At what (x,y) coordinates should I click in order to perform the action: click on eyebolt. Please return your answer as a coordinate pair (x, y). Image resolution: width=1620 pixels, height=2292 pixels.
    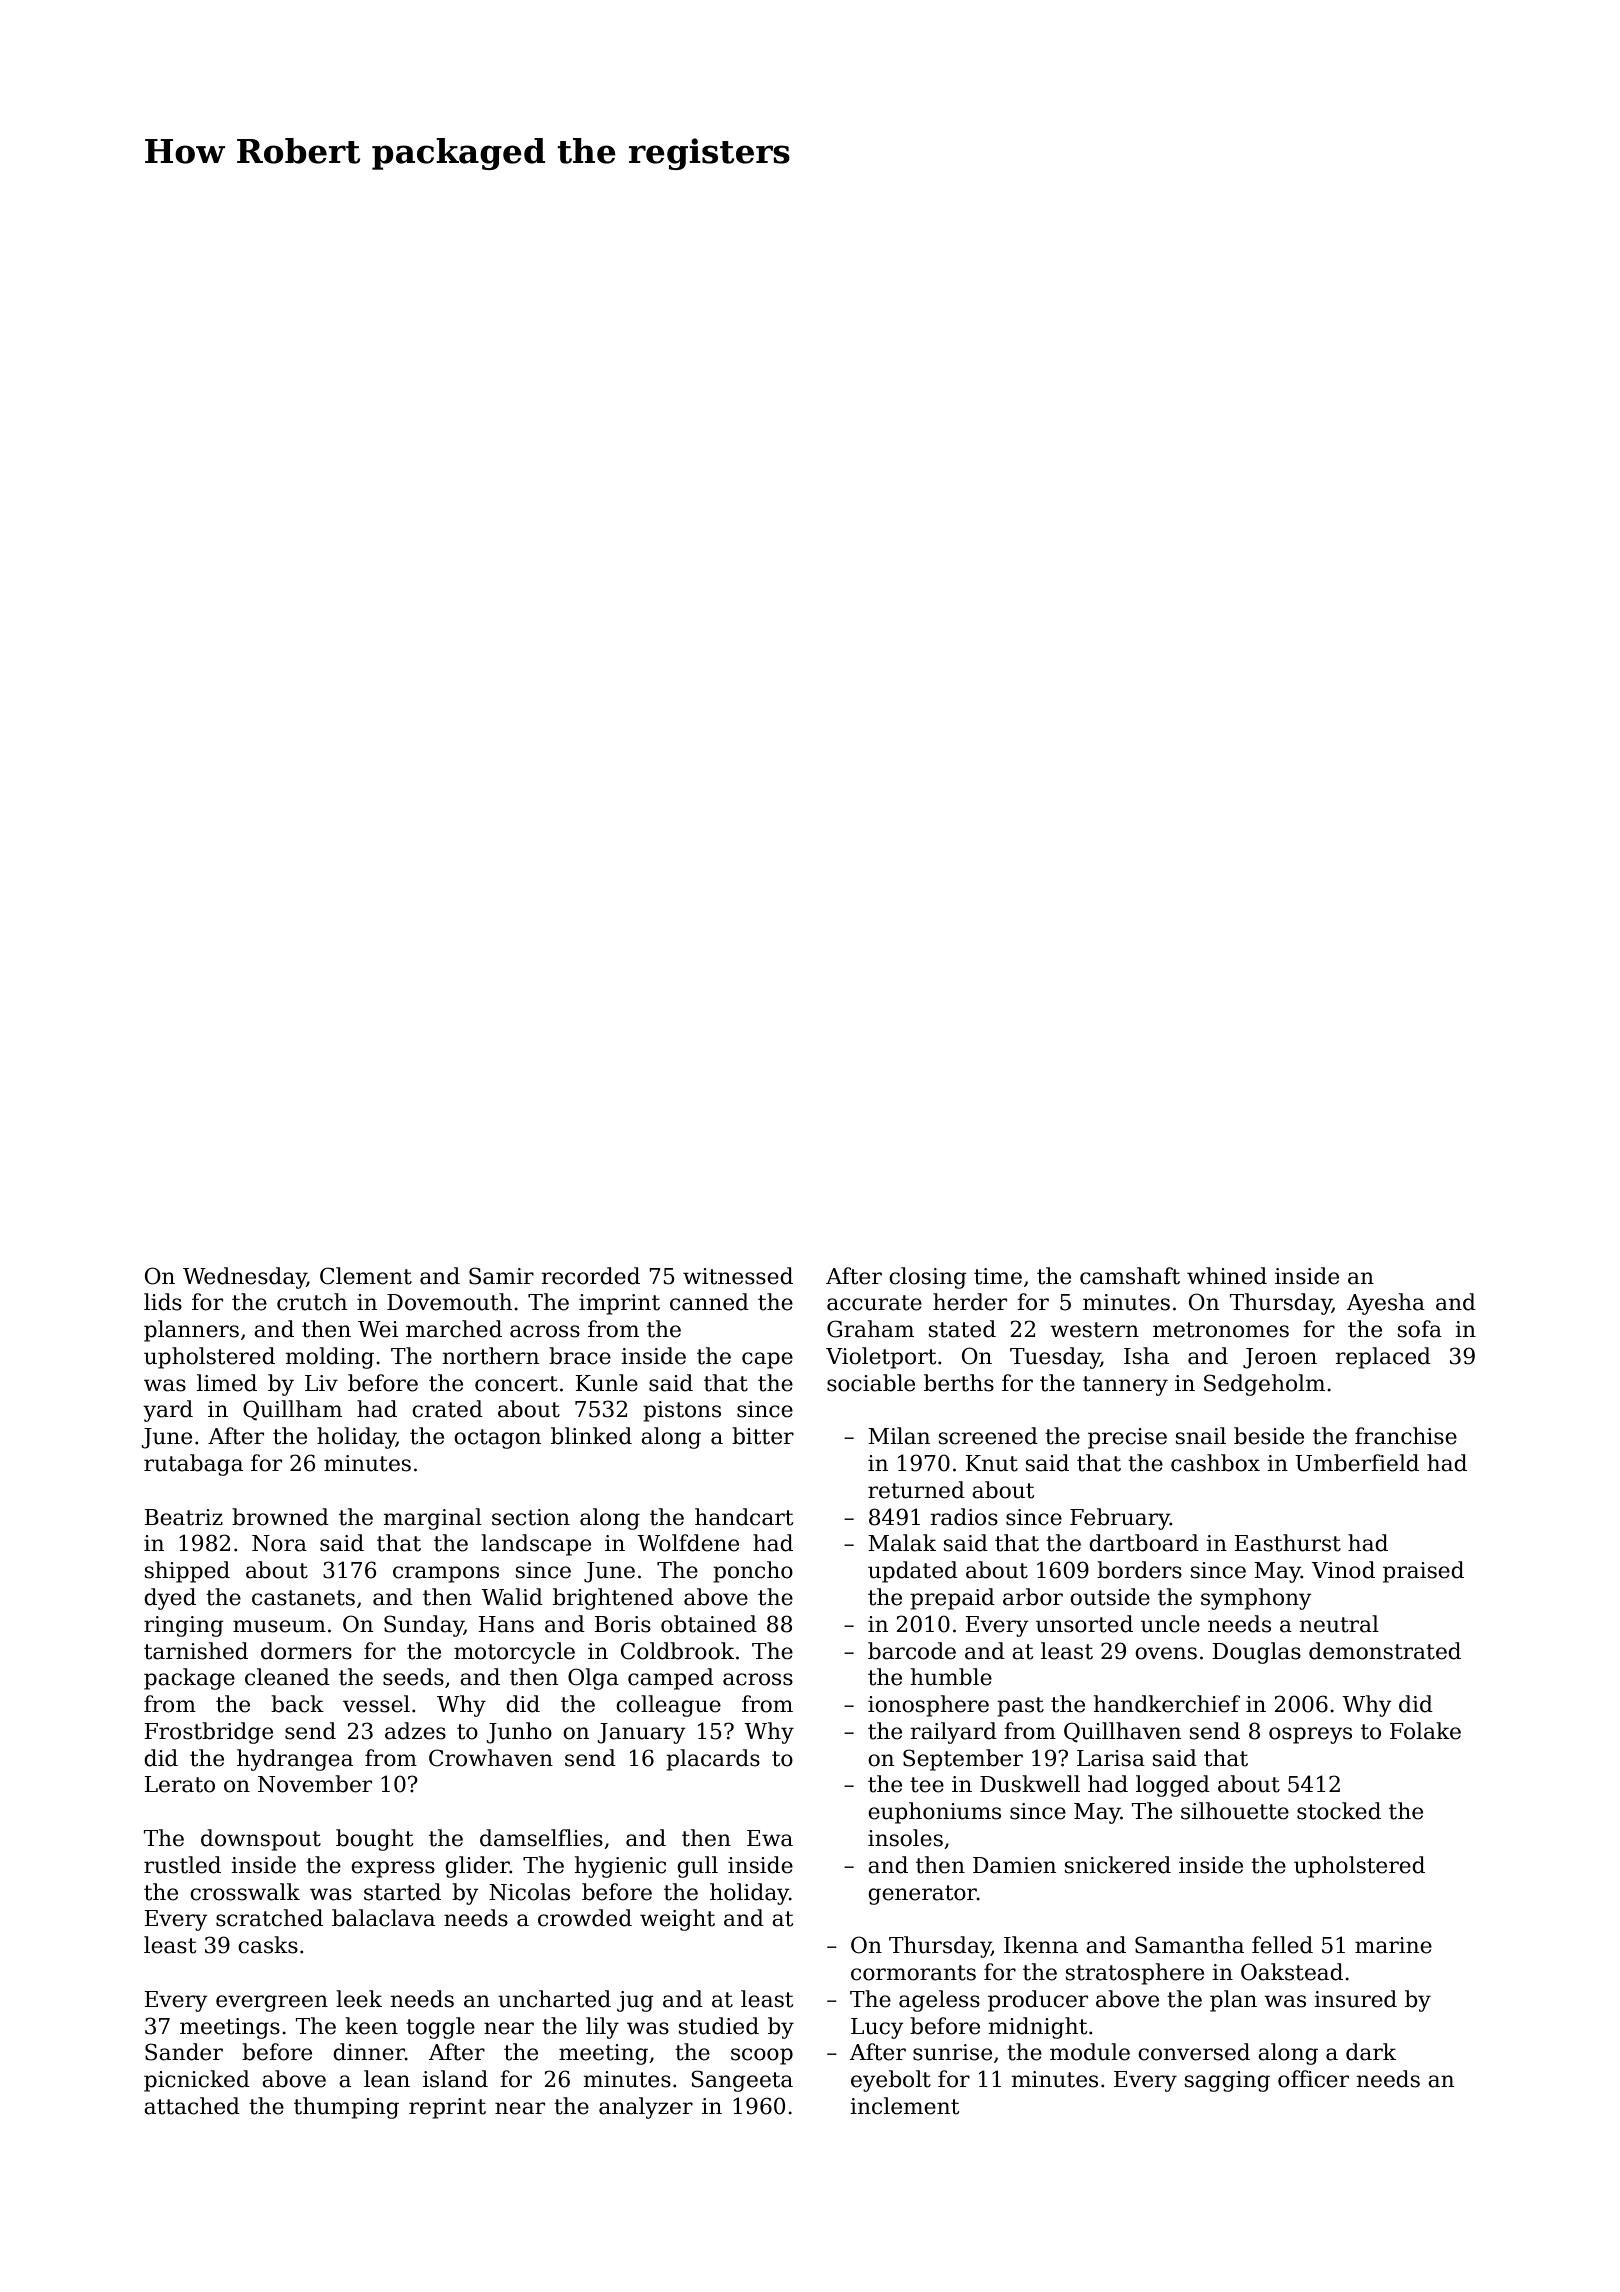
    Looking at the image, I should click on (891, 2081).
